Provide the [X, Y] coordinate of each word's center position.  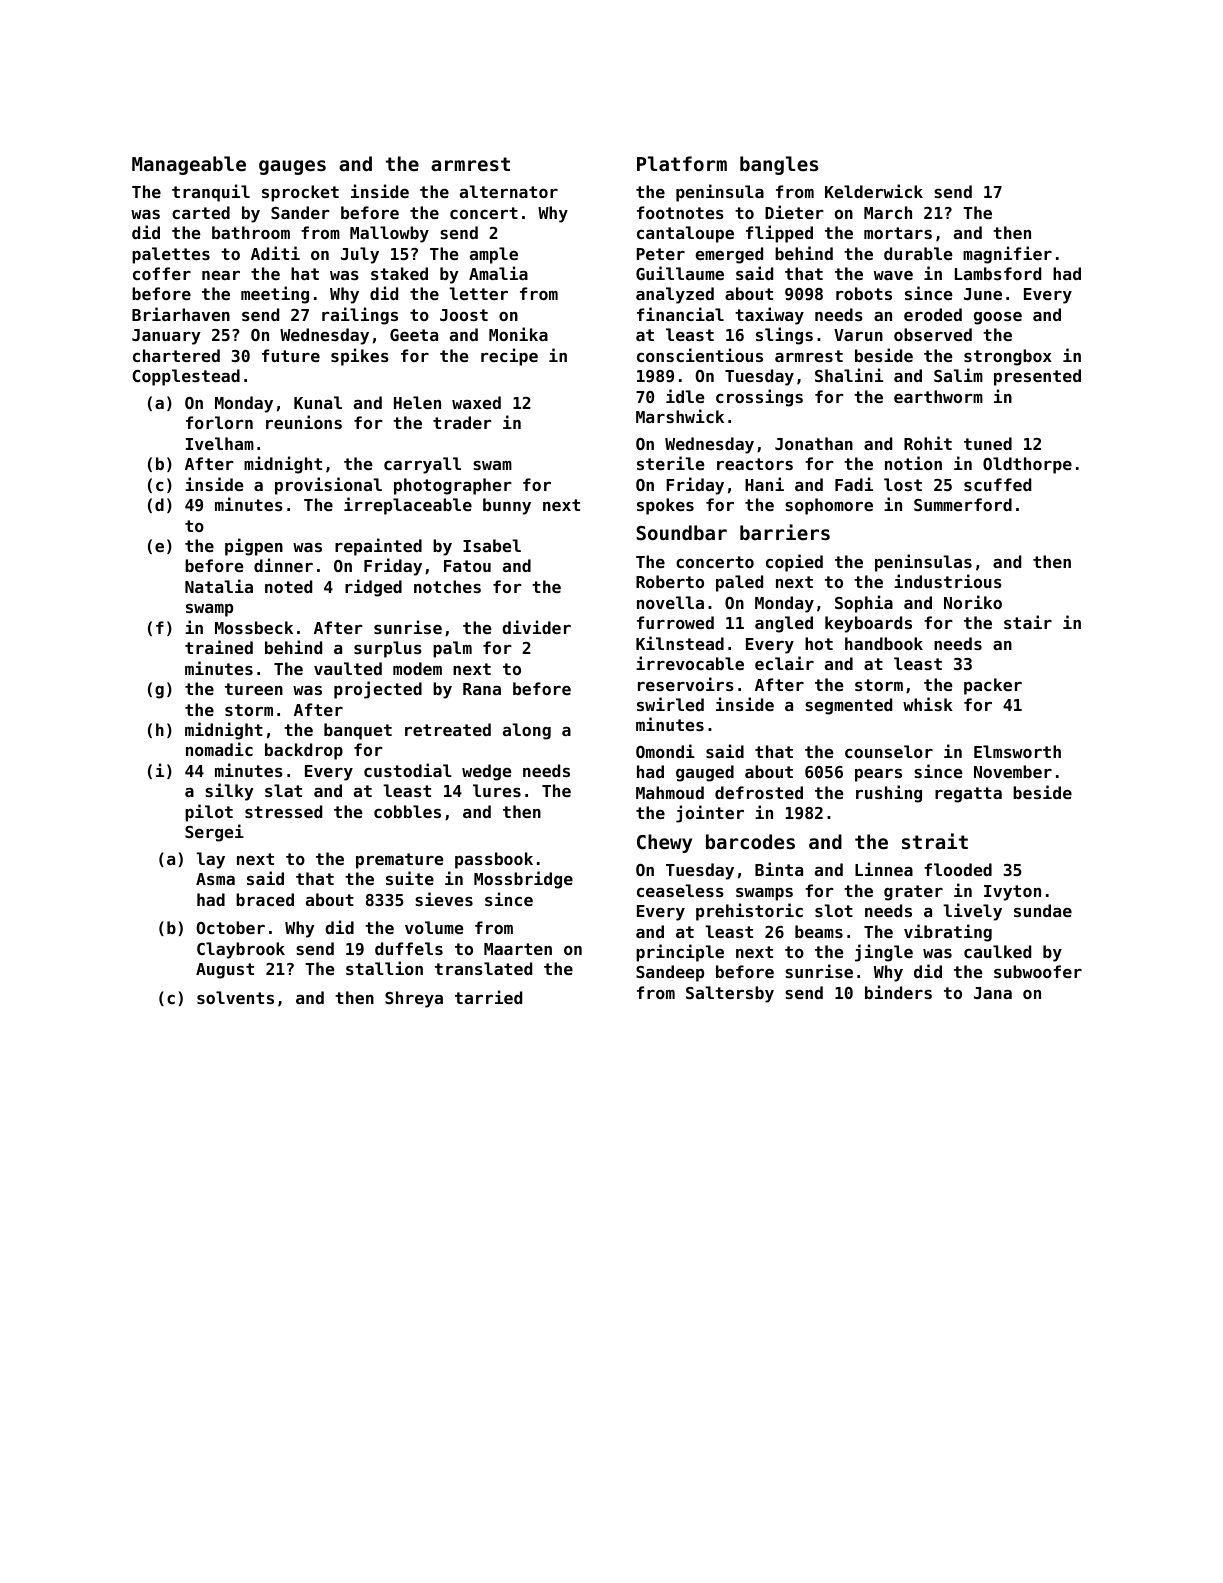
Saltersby [730, 994]
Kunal [318, 402]
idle [685, 396]
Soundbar [682, 532]
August [225, 971]
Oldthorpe [1027, 465]
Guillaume [680, 273]
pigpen [254, 547]
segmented [848, 706]
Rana [482, 689]
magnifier [1007, 255]
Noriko [973, 602]
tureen [254, 689]
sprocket [300, 193]
